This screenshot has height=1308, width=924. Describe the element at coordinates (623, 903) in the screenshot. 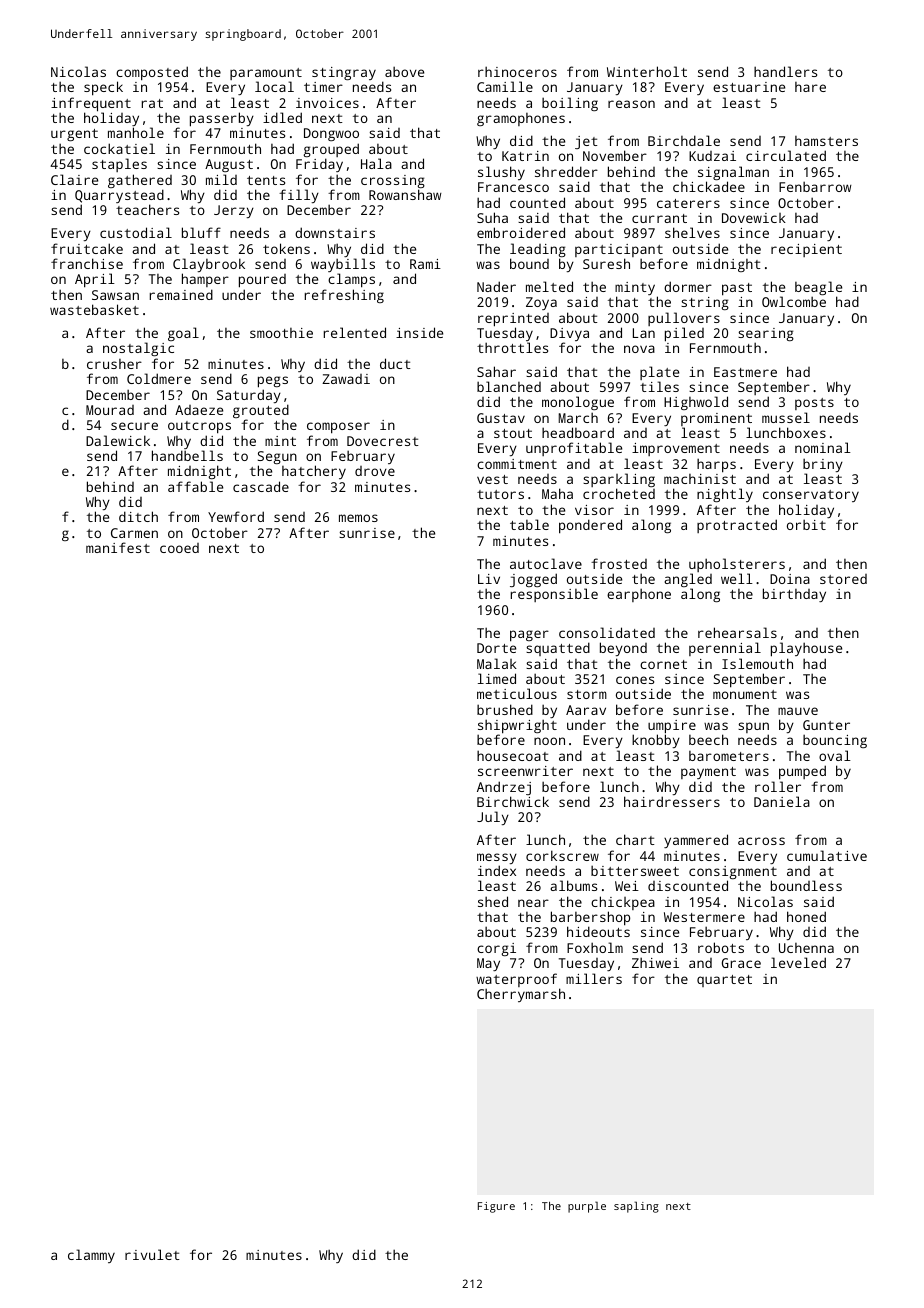

I see `chickpea` at that location.
